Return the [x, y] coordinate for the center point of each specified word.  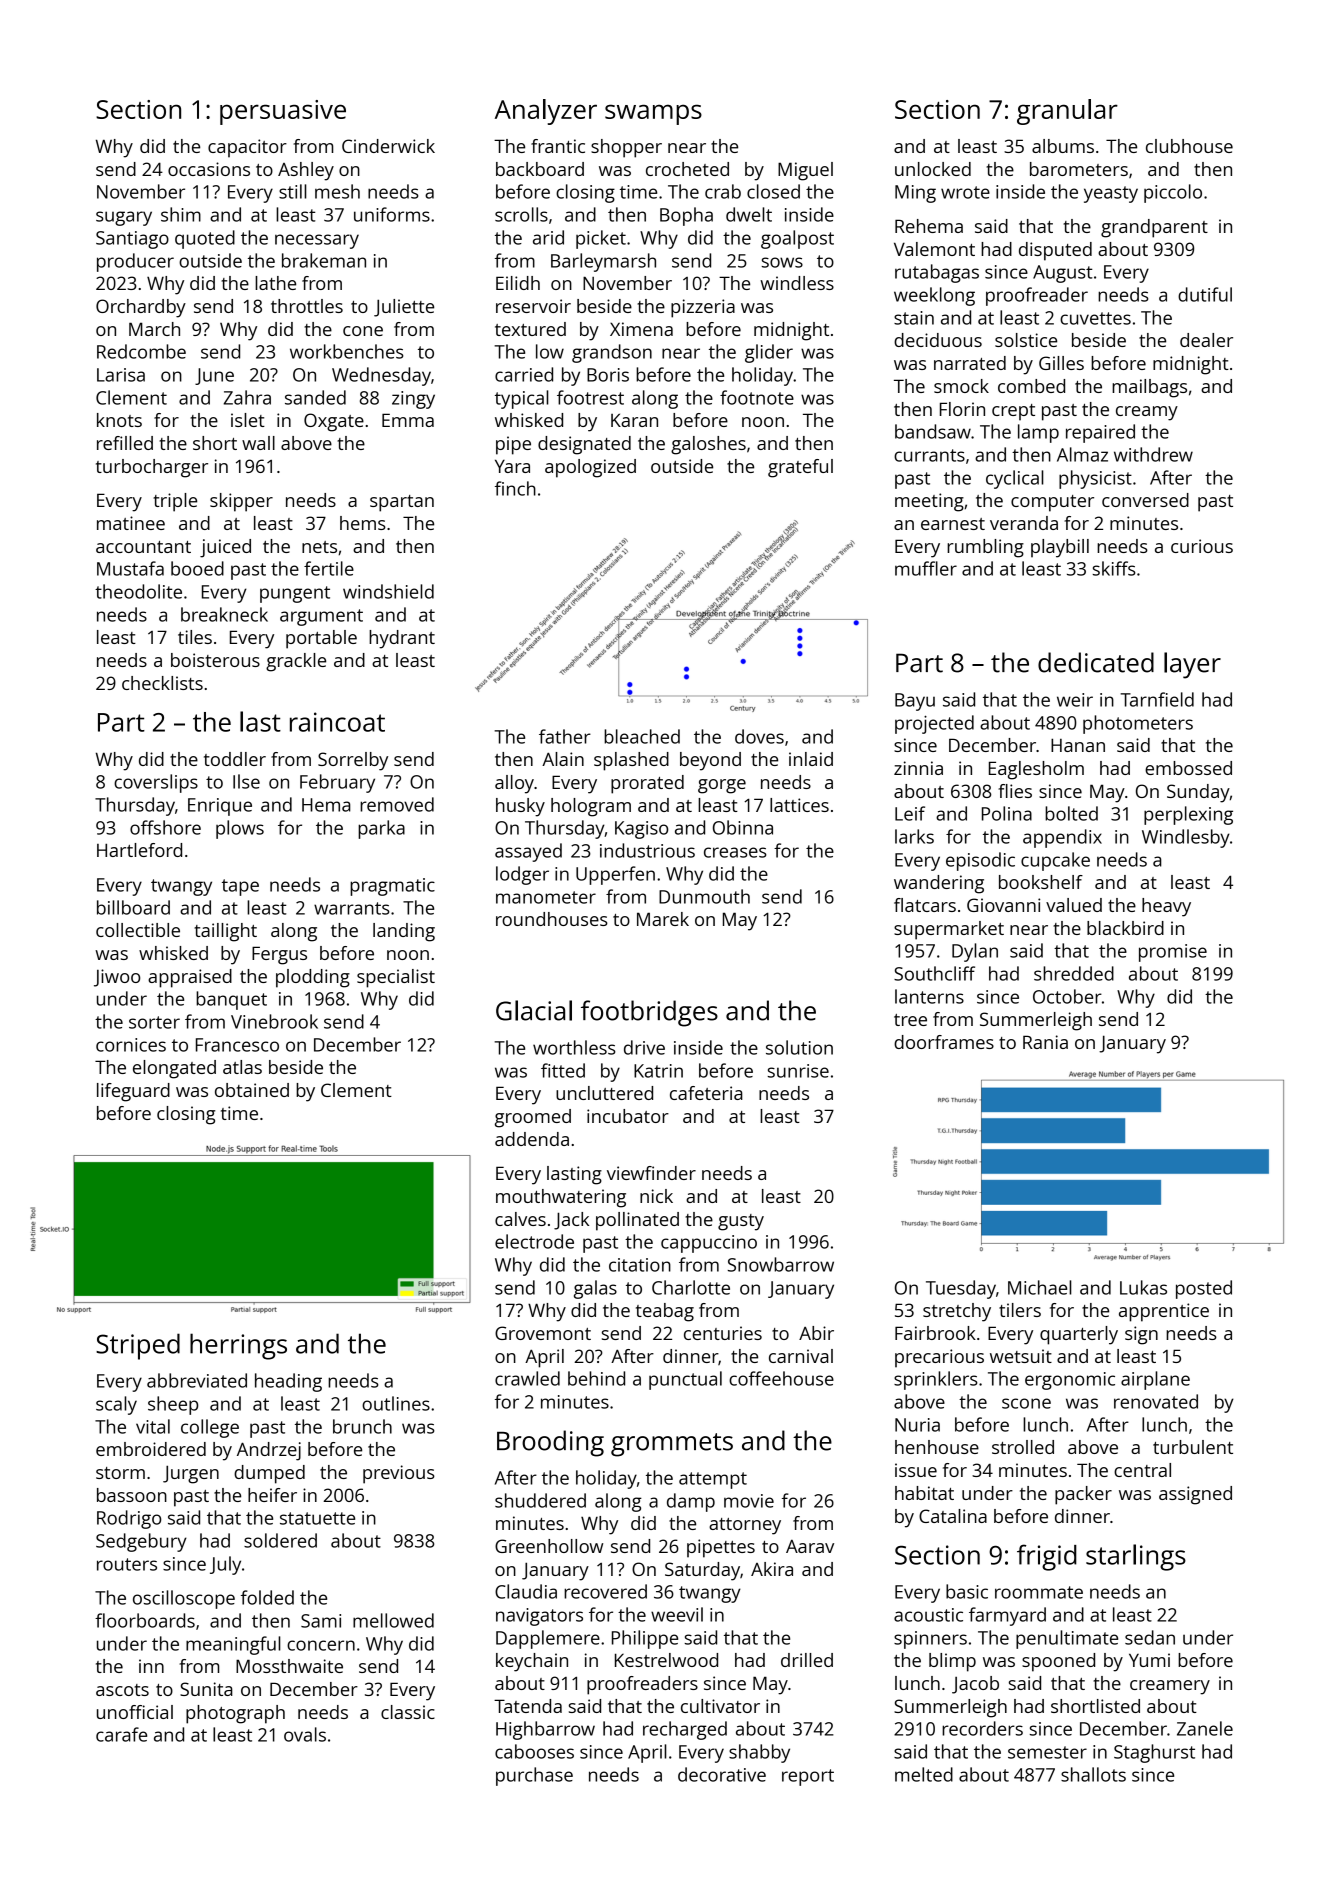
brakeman [324, 260]
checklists [162, 683]
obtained [252, 1090]
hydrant [402, 639]
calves [520, 1219]
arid [548, 237]
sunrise [798, 1071]
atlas [242, 1067]
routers [127, 1564]
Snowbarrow [781, 1264]
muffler [926, 568]
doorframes [944, 1042]
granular [1067, 112]
